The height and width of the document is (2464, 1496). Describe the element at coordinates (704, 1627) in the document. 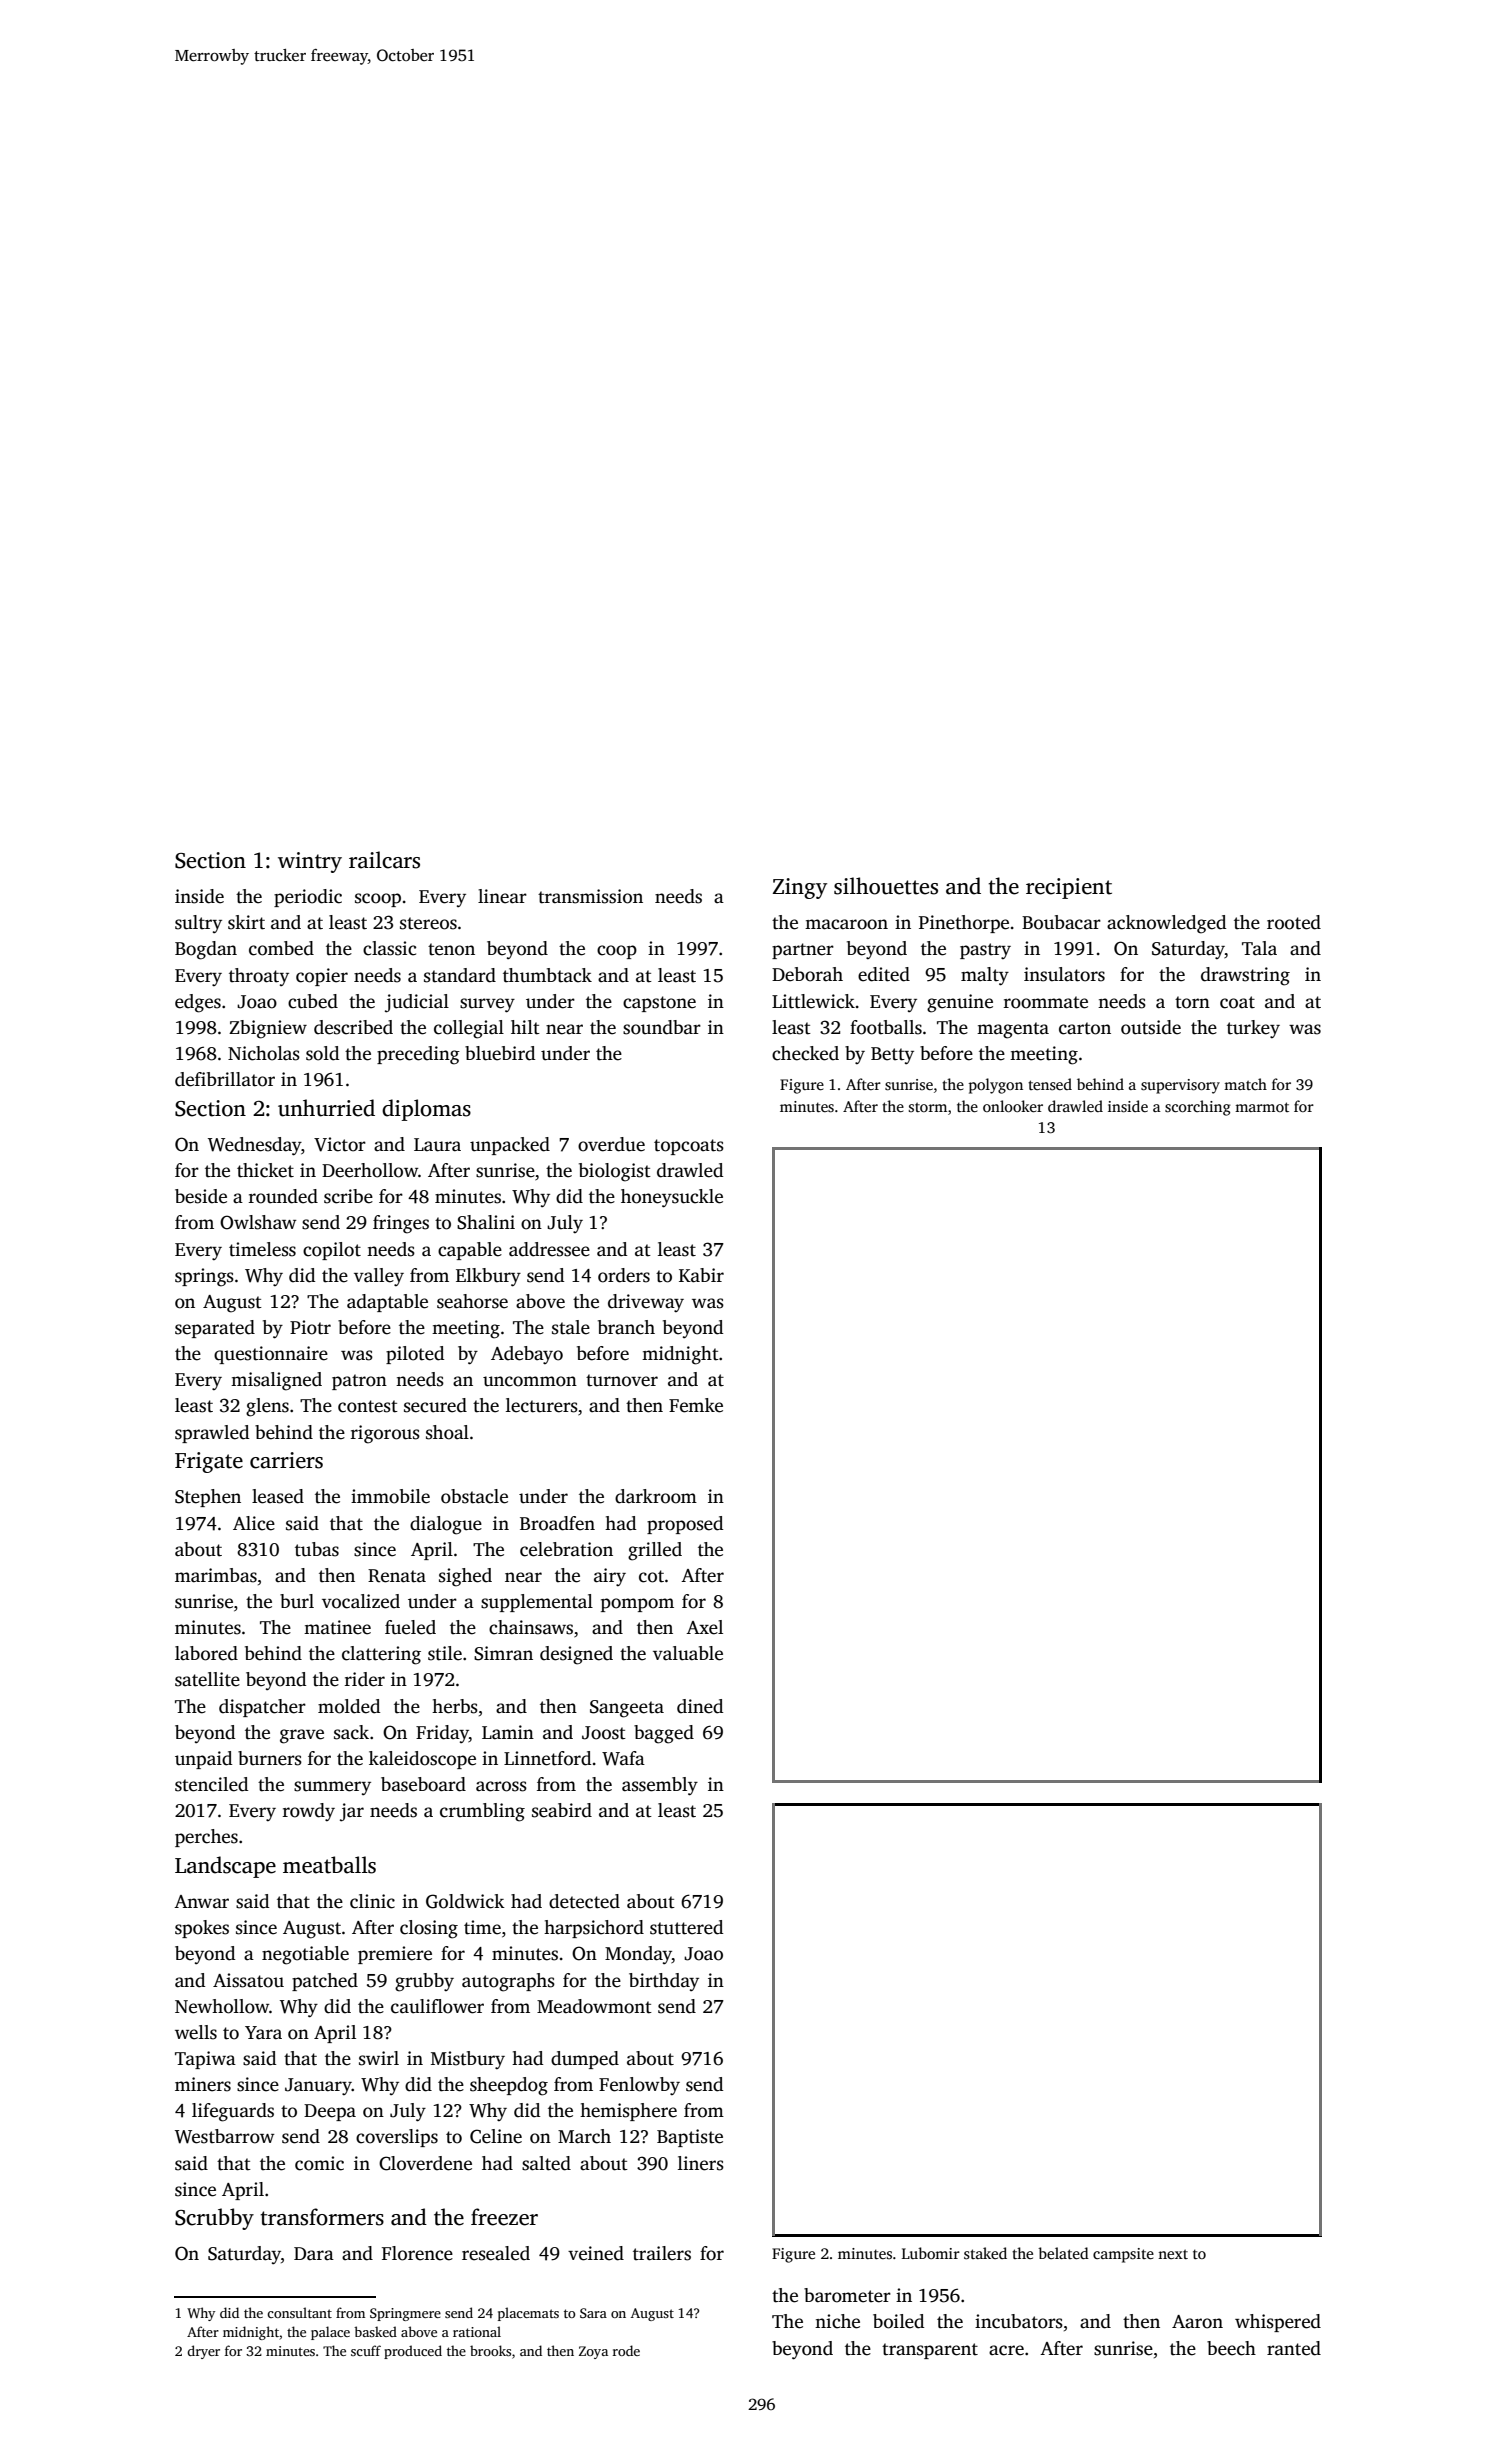

I see `Axel` at that location.
